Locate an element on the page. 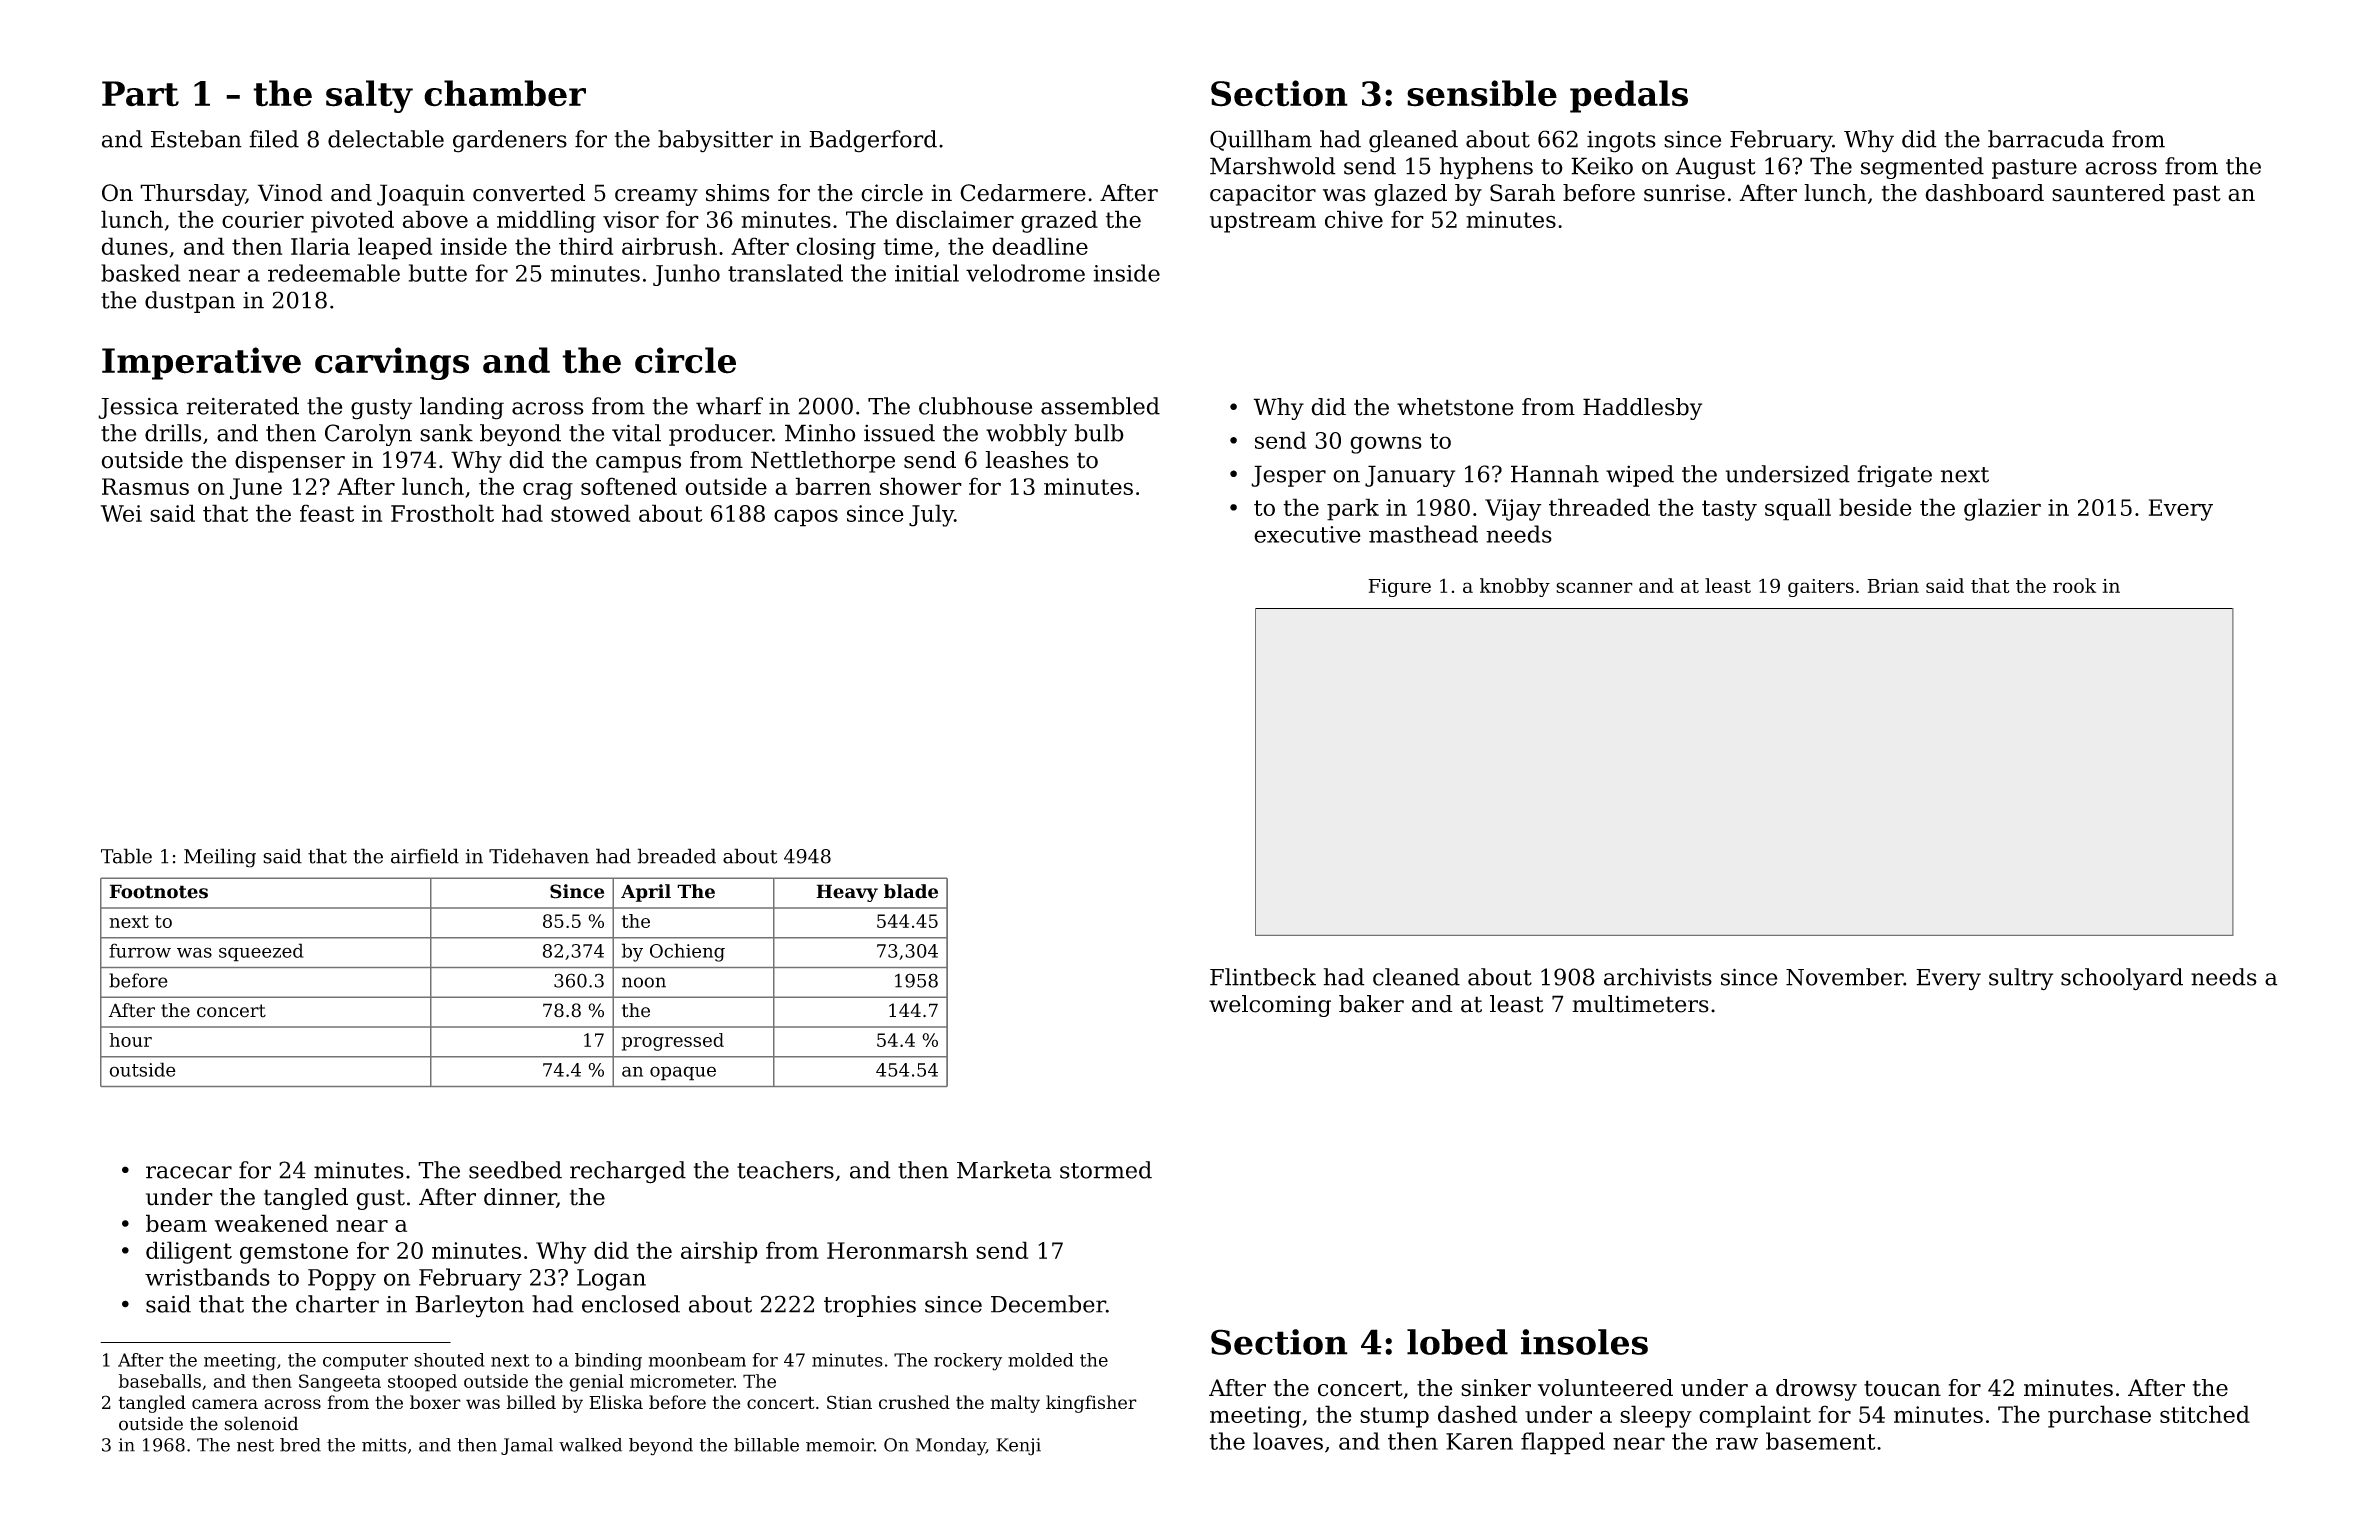 The image size is (2380, 1540). baseballs is located at coordinates (160, 1381).
